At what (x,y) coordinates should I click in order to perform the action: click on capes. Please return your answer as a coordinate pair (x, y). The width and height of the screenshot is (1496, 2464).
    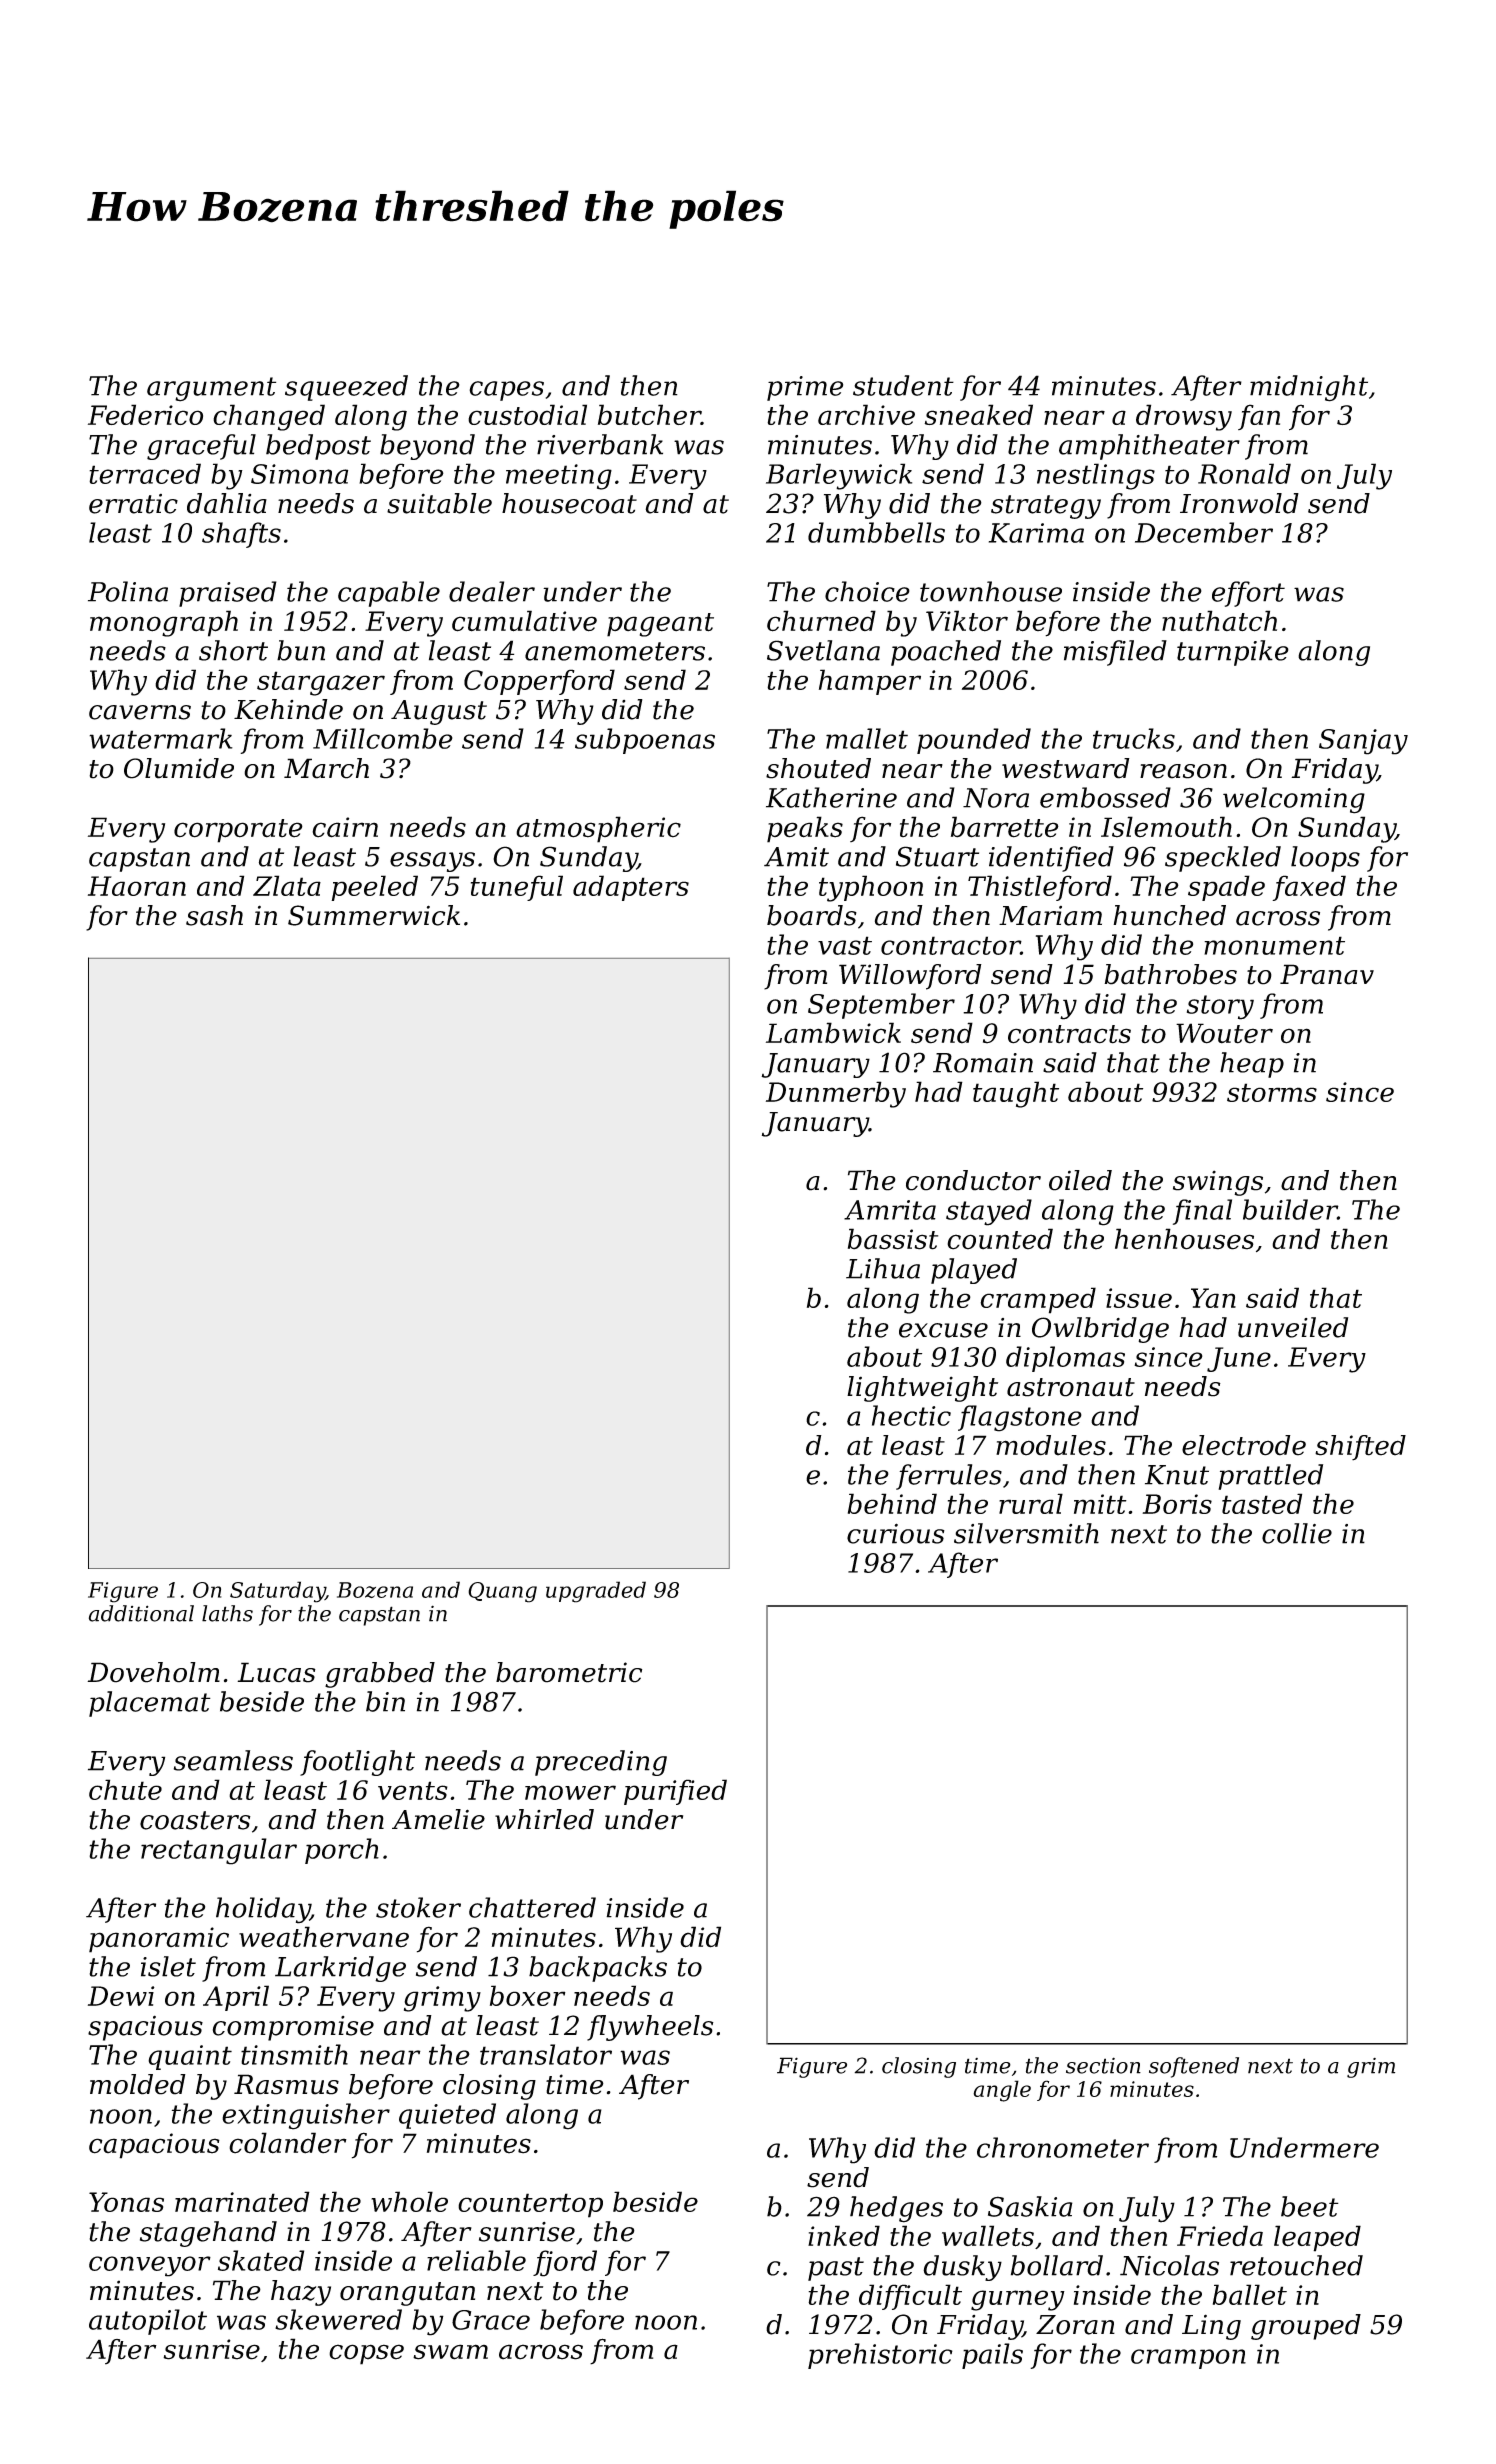
    Looking at the image, I should click on (506, 391).
